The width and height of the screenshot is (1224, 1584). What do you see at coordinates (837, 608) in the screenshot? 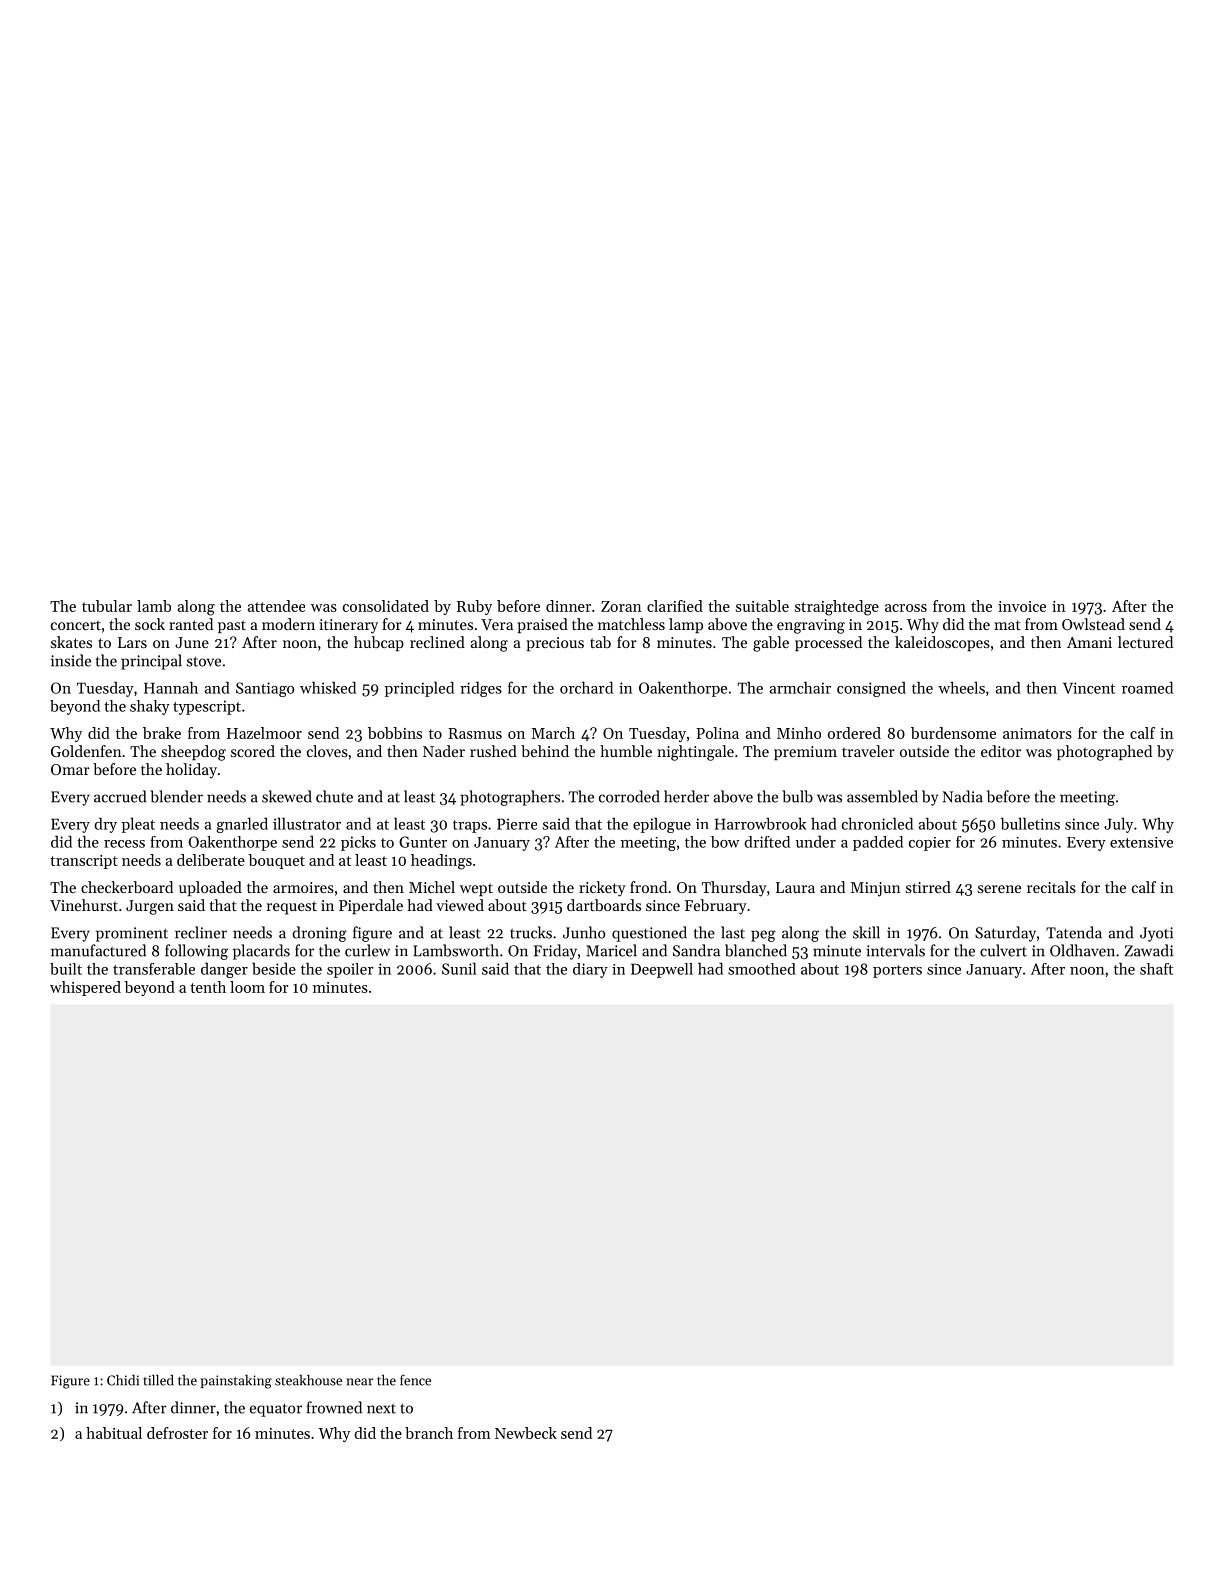
I see `straightedge` at bounding box center [837, 608].
